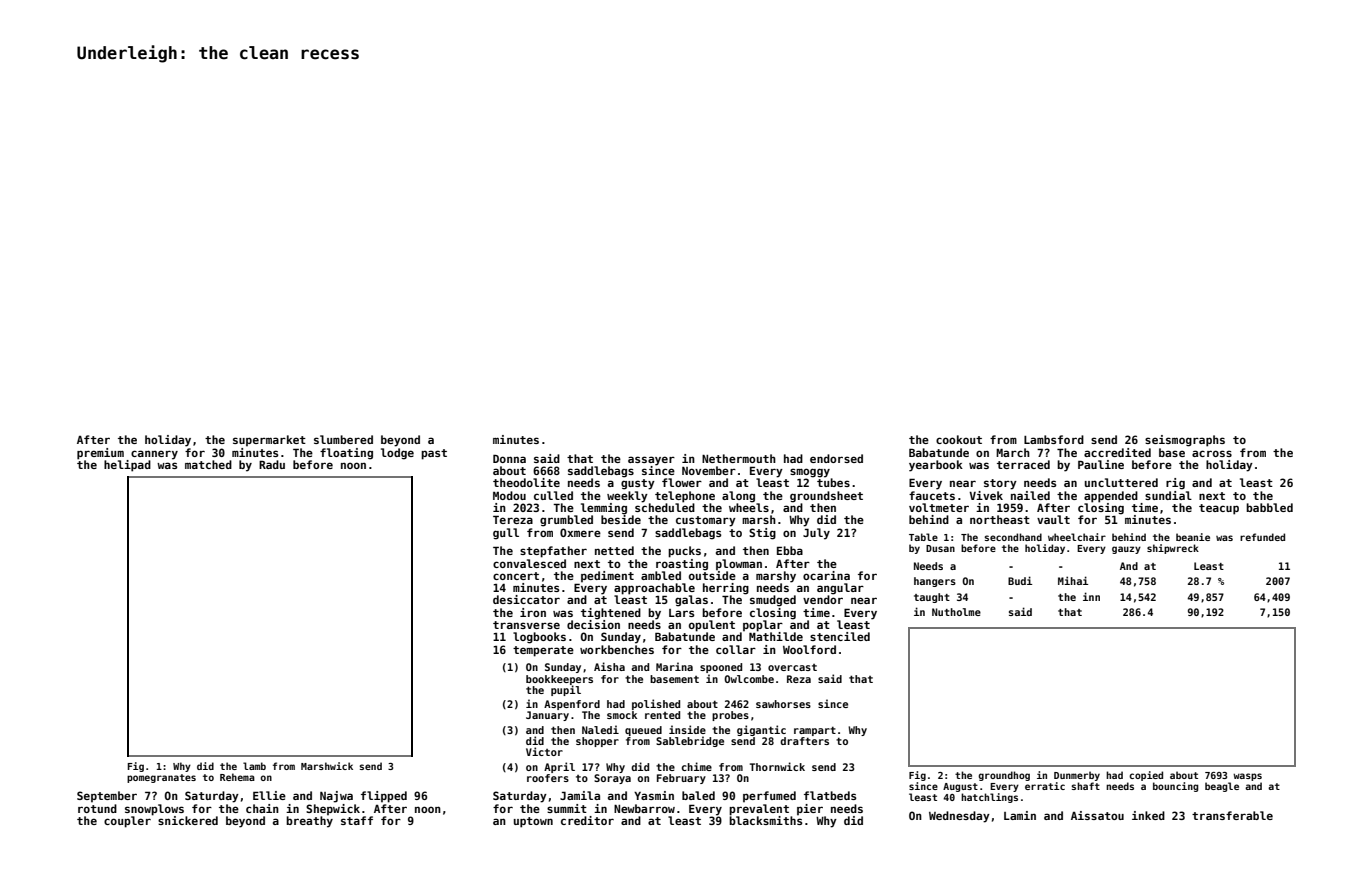  What do you see at coordinates (309, 822) in the screenshot?
I see `breathy` at bounding box center [309, 822].
